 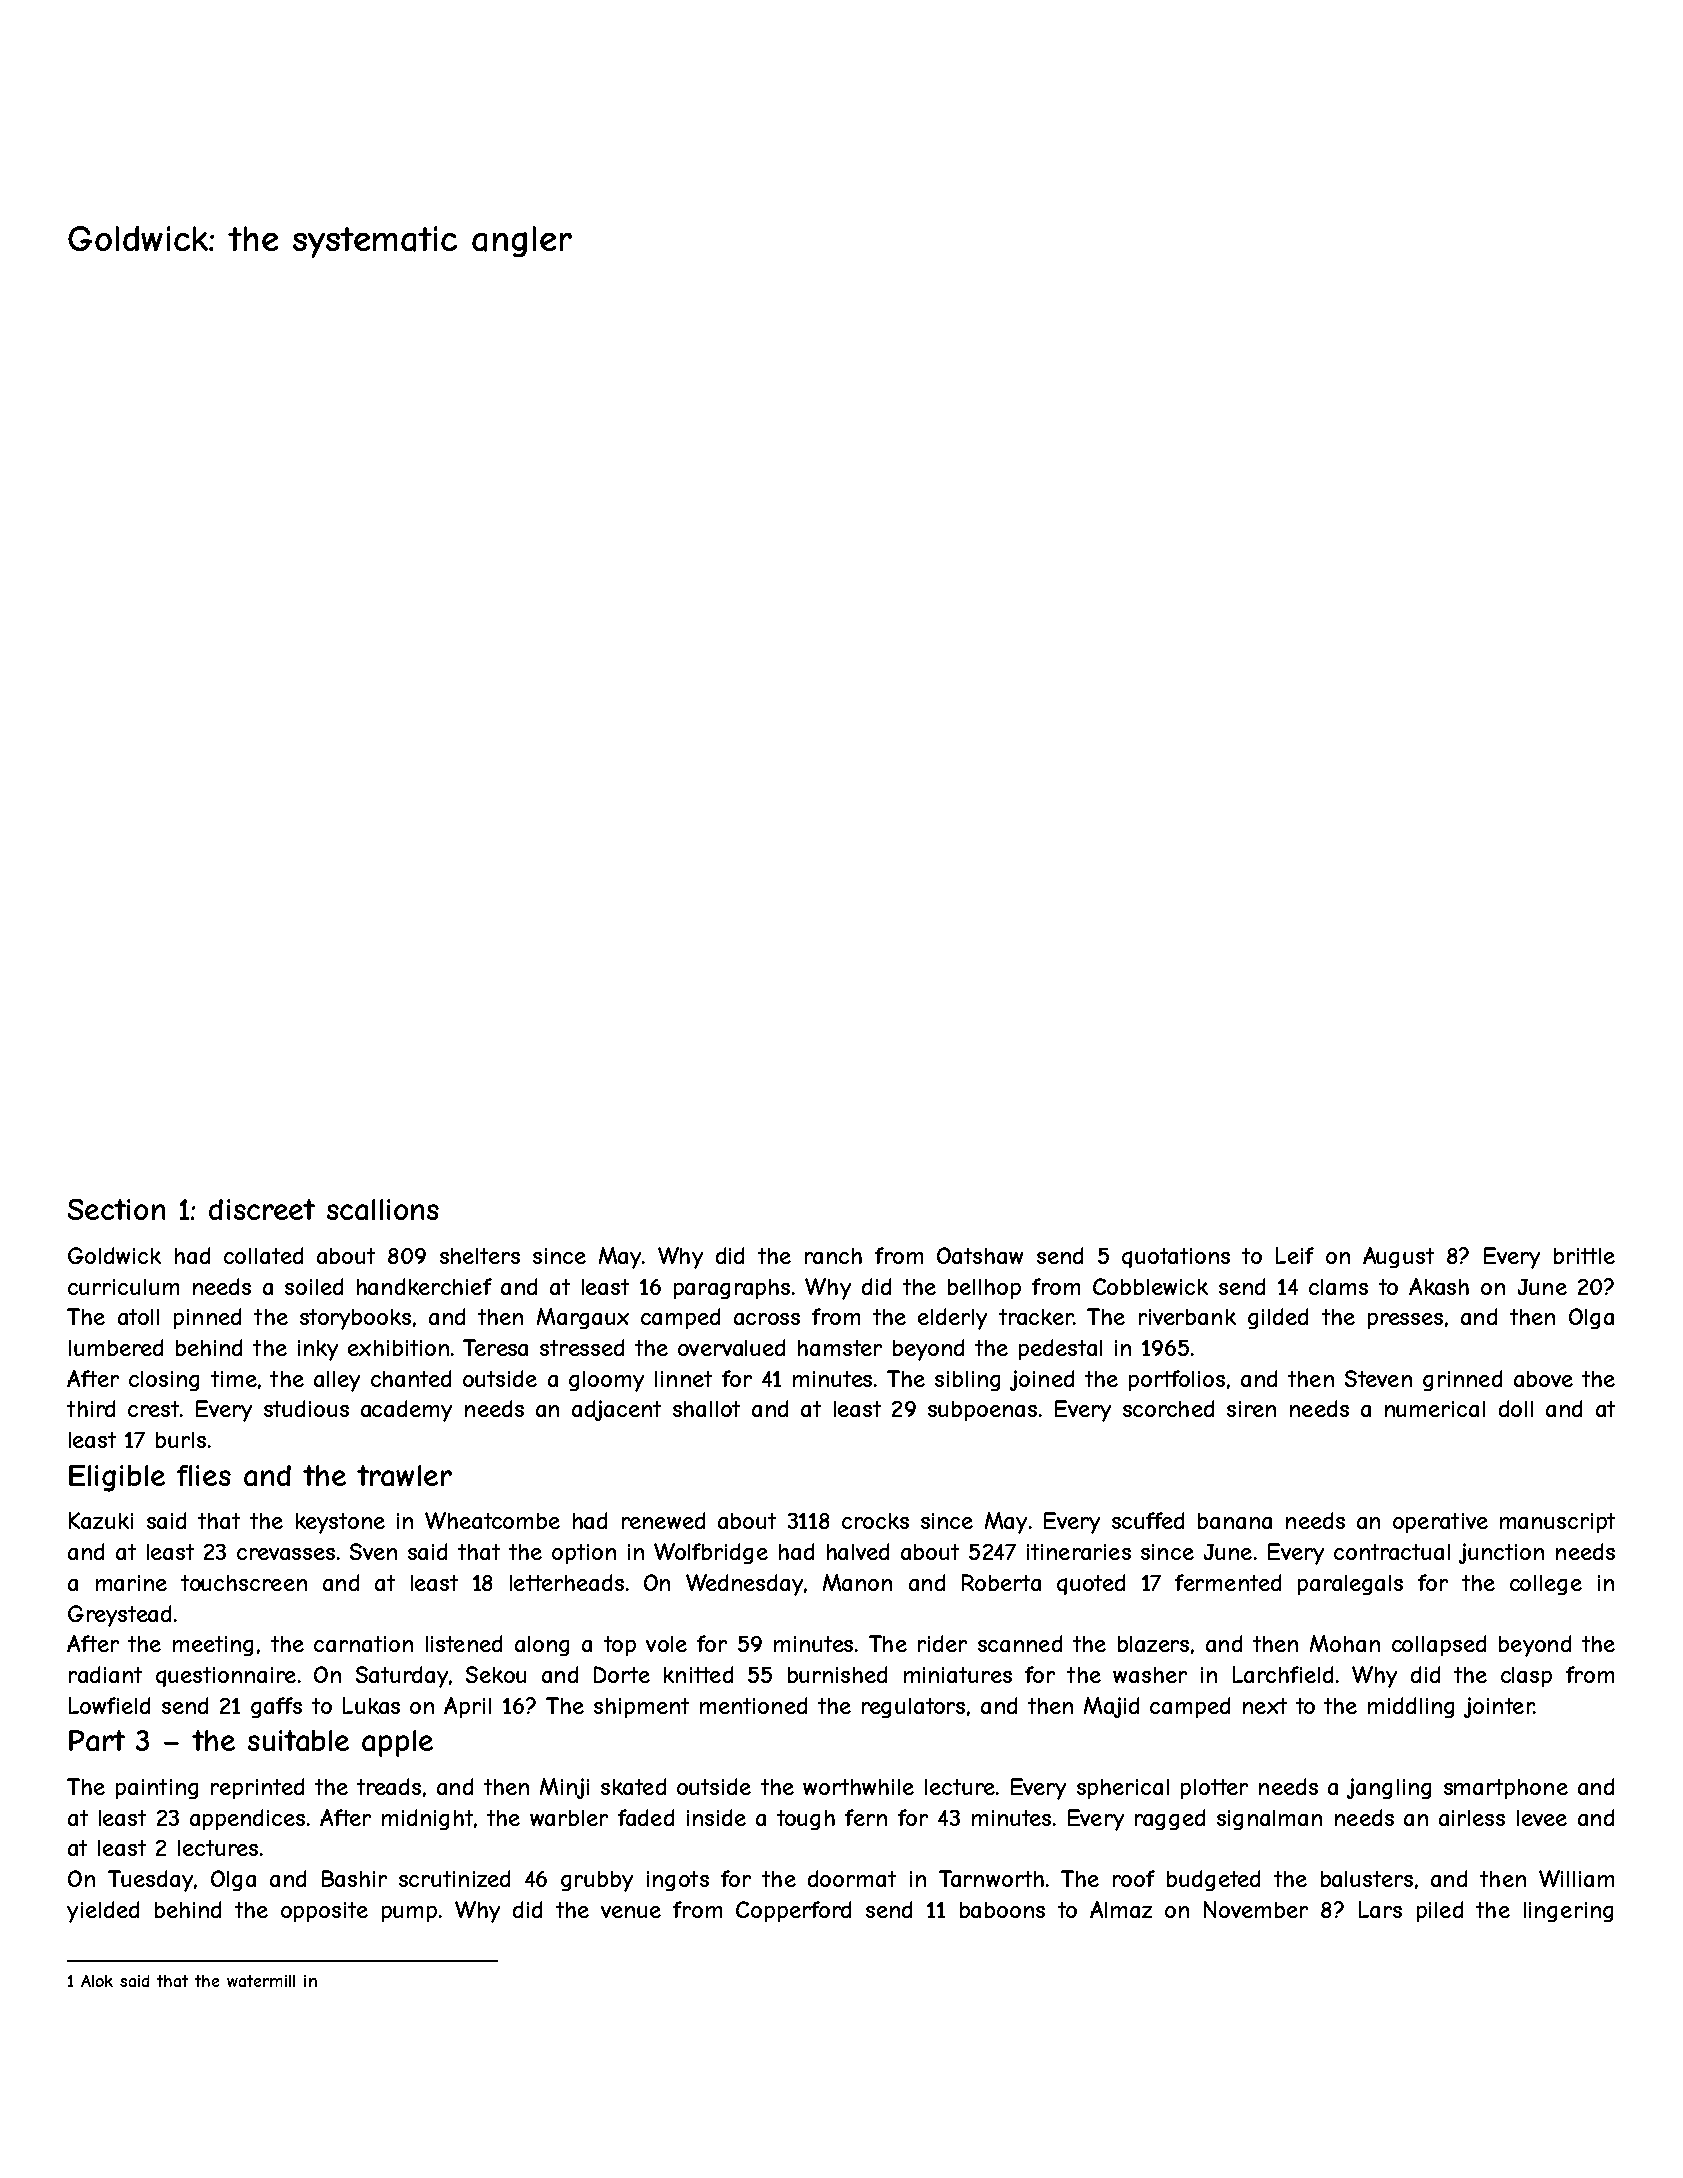 I want to click on questionnaire, so click(x=226, y=1677).
